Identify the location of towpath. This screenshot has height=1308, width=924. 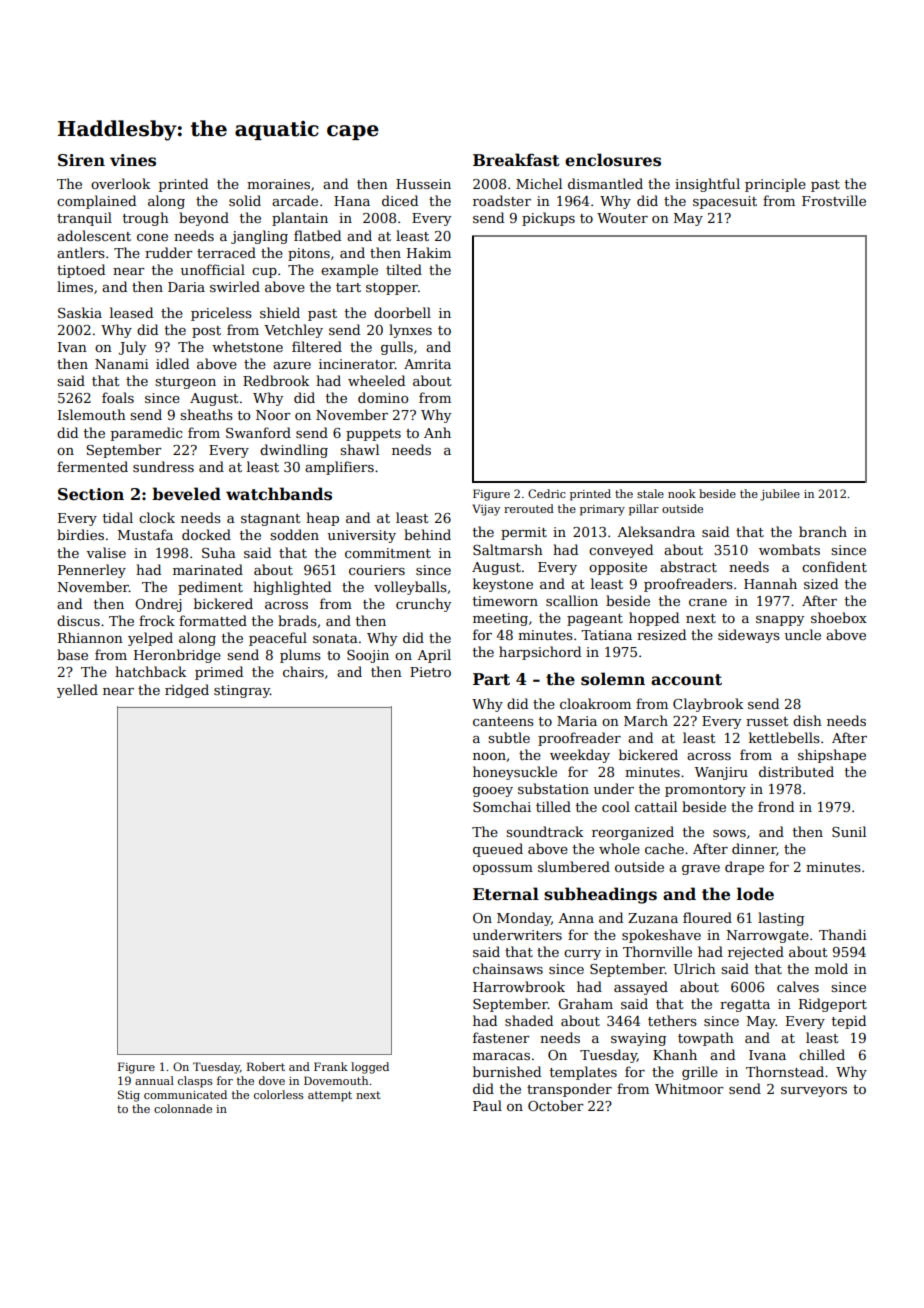
(706, 1039).
